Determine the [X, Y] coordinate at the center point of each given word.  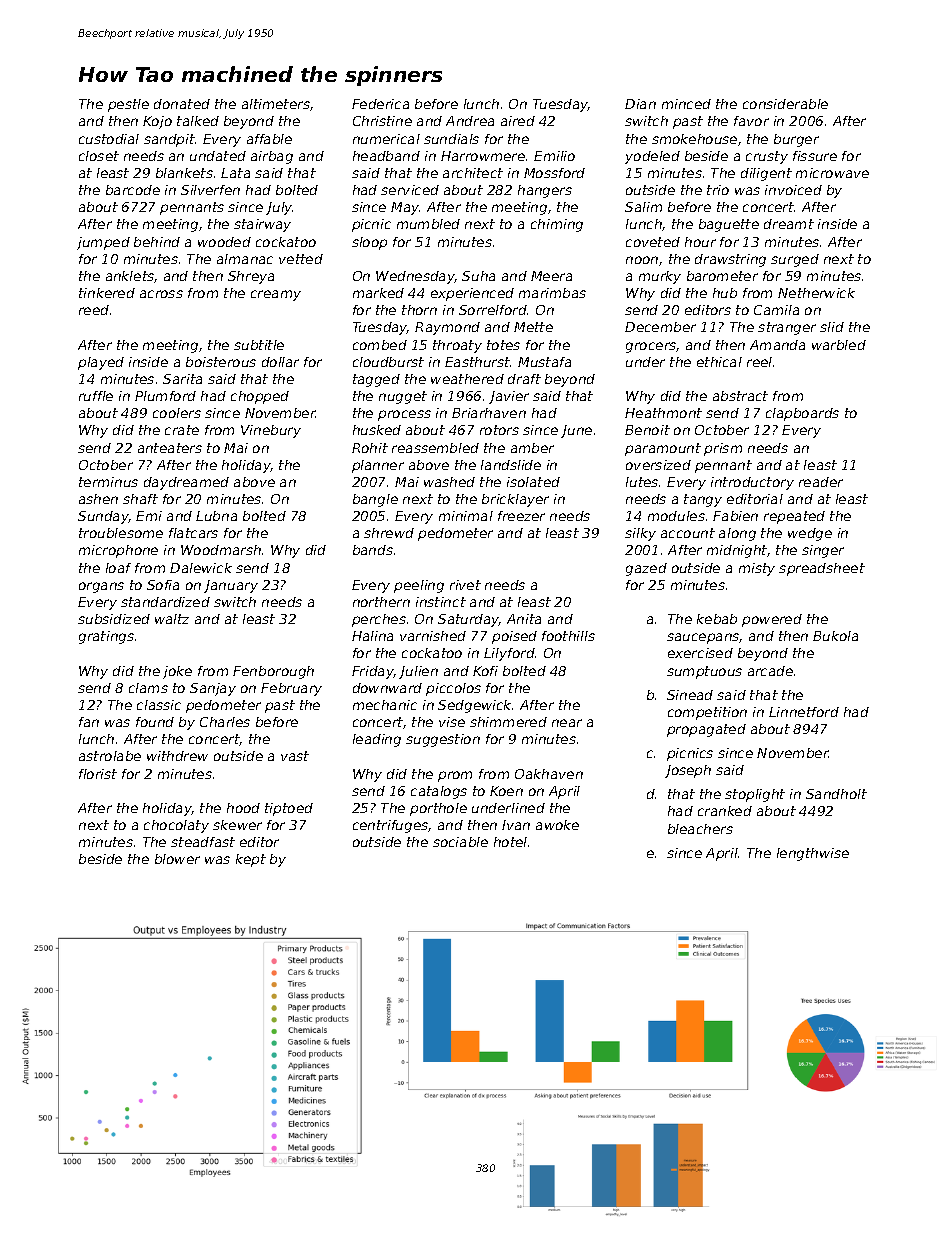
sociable [460, 842]
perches [379, 620]
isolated [533, 482]
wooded [224, 242]
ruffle [96, 396]
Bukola [835, 636]
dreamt [789, 224]
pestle [128, 105]
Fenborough [273, 672]
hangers [545, 191]
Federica [380, 104]
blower [177, 859]
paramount [663, 449]
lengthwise [813, 854]
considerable [785, 104]
